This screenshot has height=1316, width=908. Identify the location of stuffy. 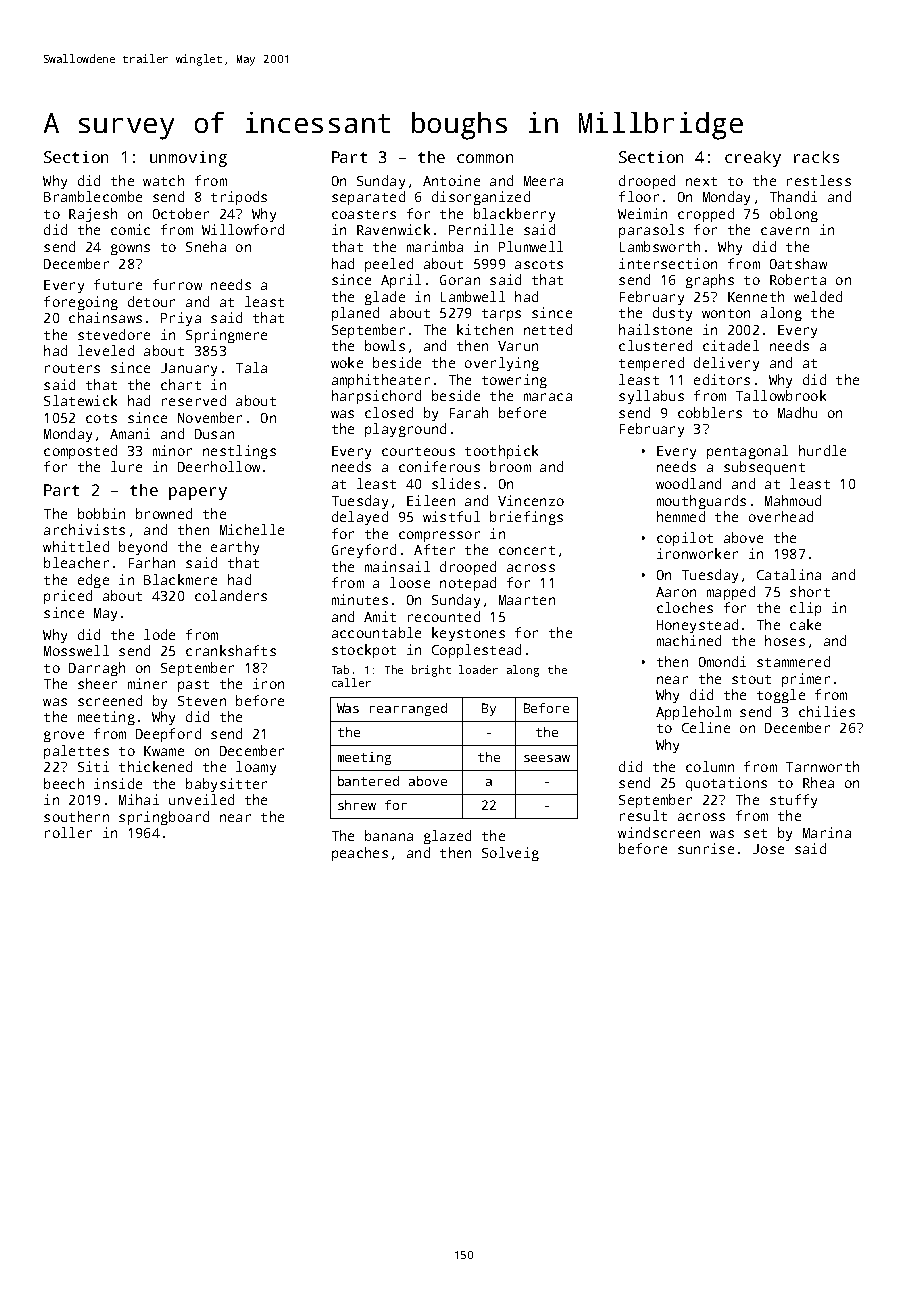
(793, 801).
